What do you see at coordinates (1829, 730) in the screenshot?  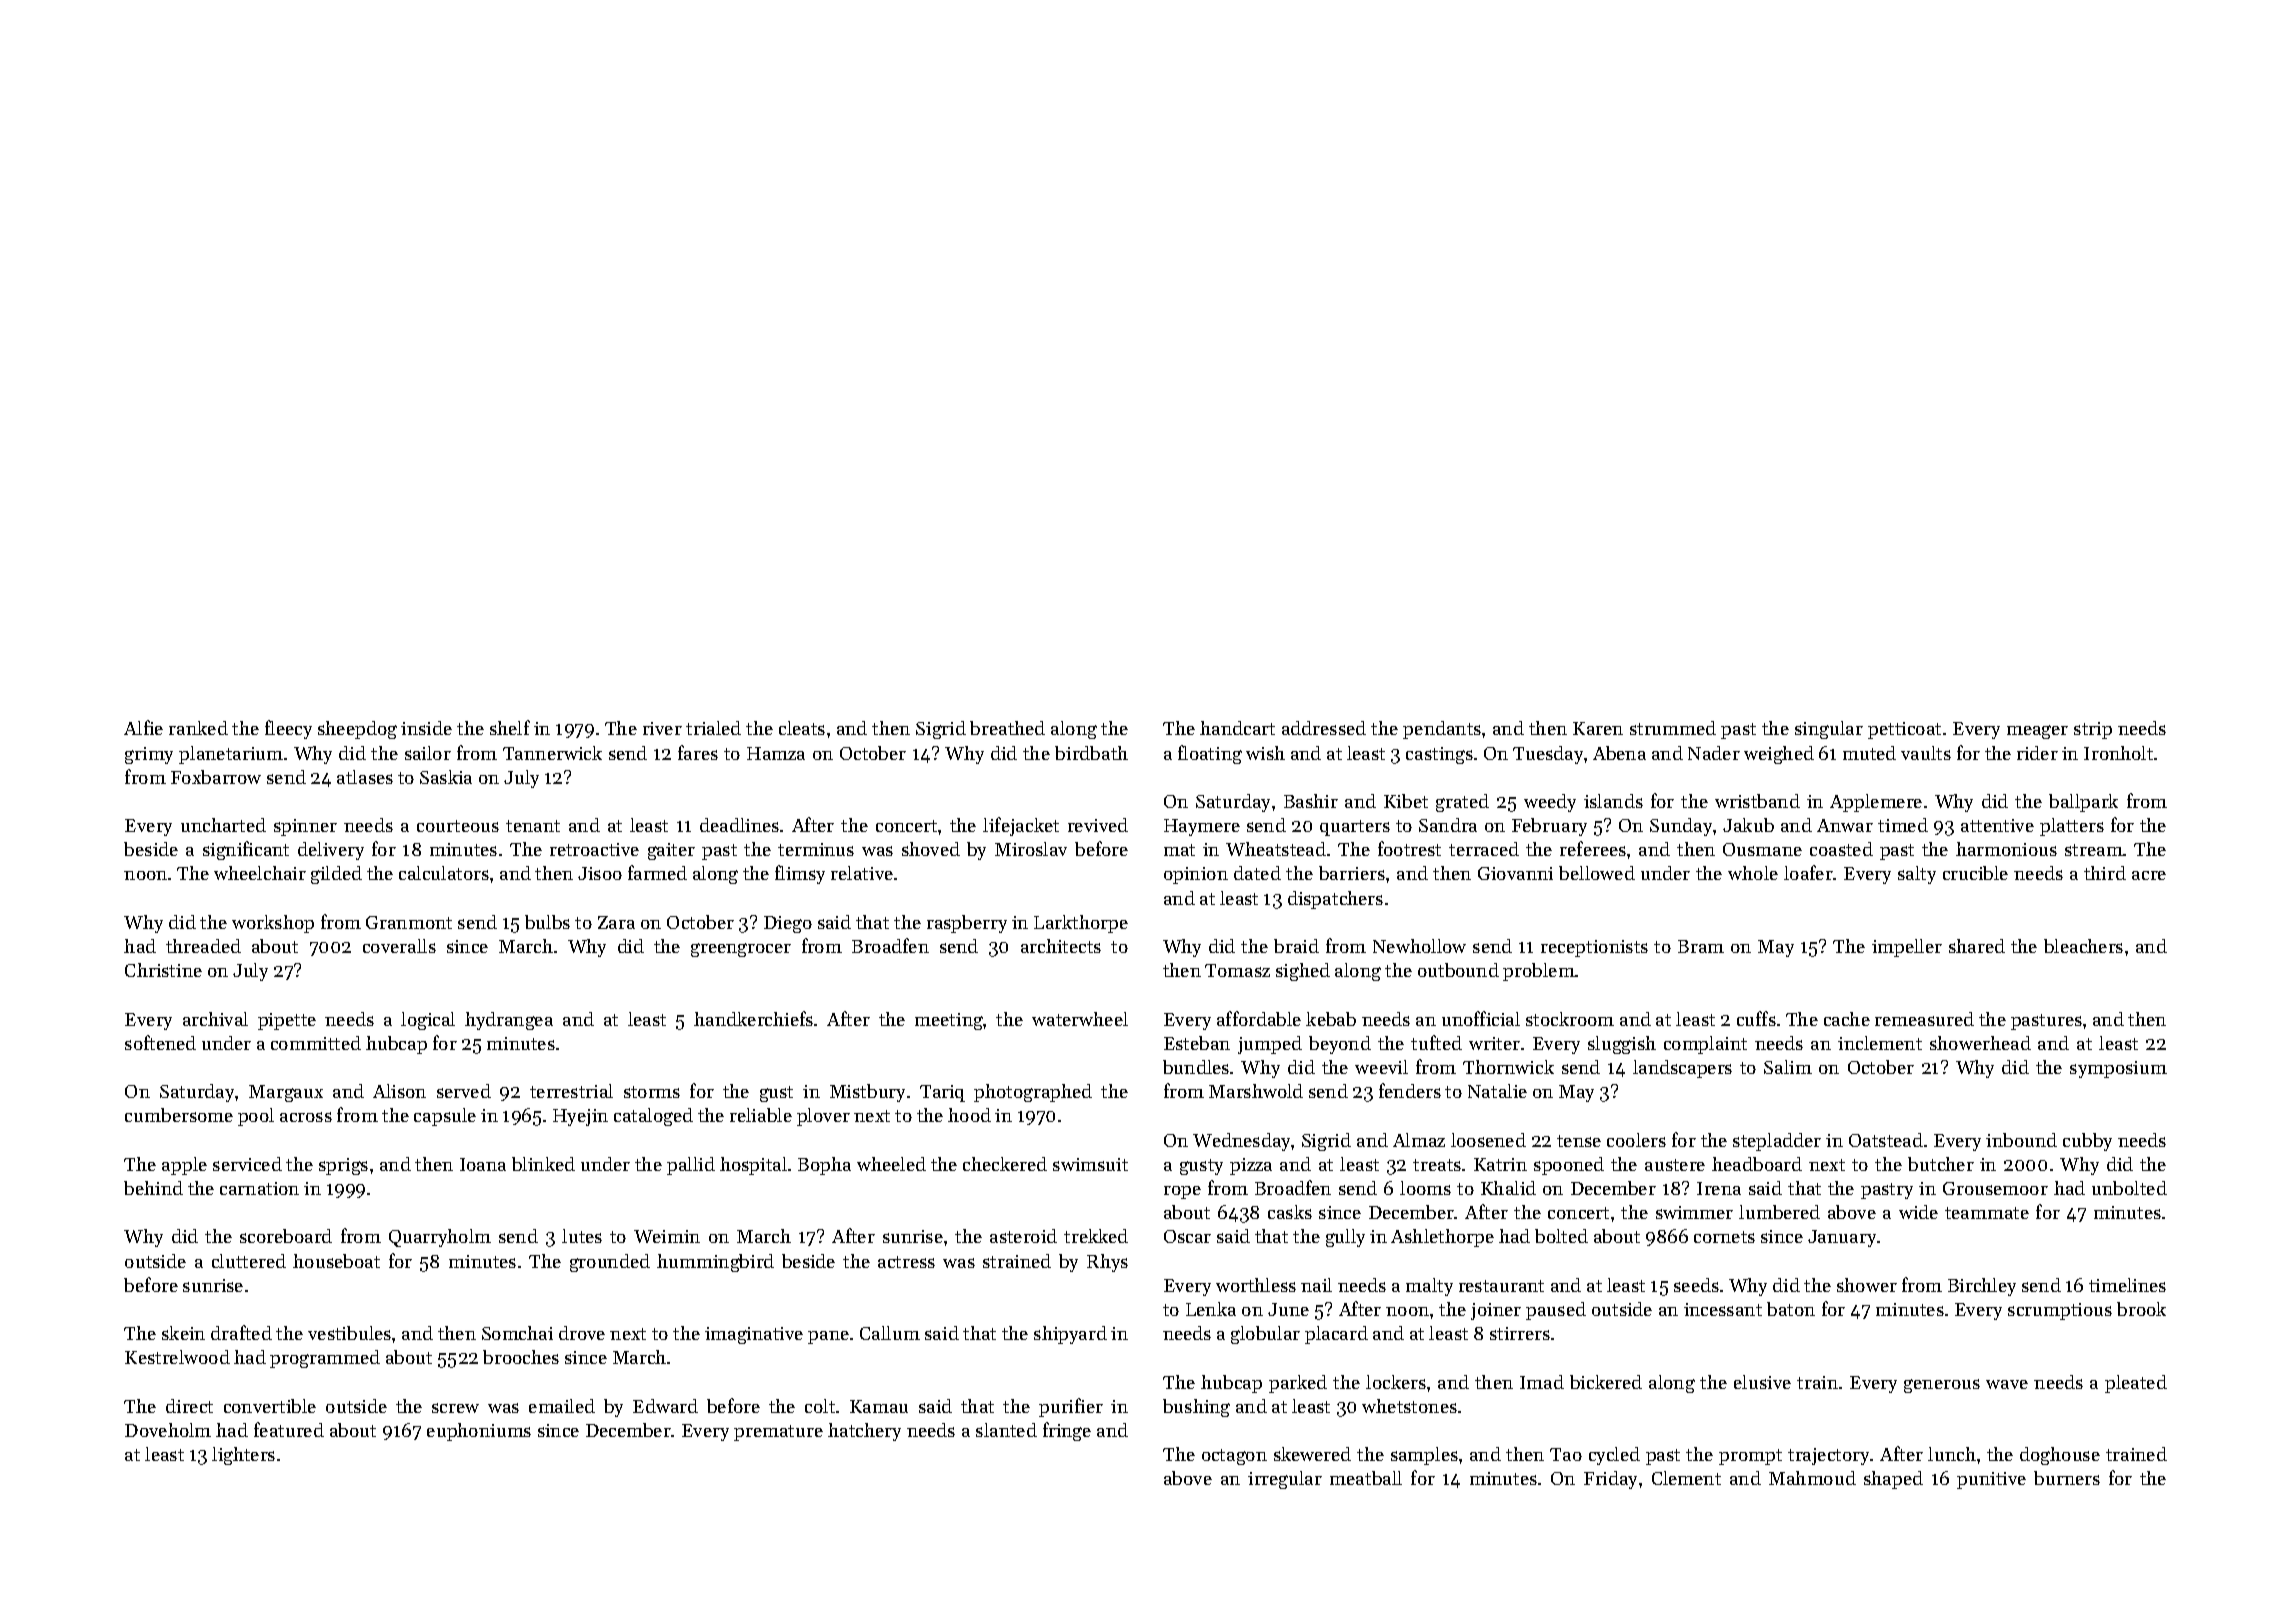 I see `singular` at bounding box center [1829, 730].
